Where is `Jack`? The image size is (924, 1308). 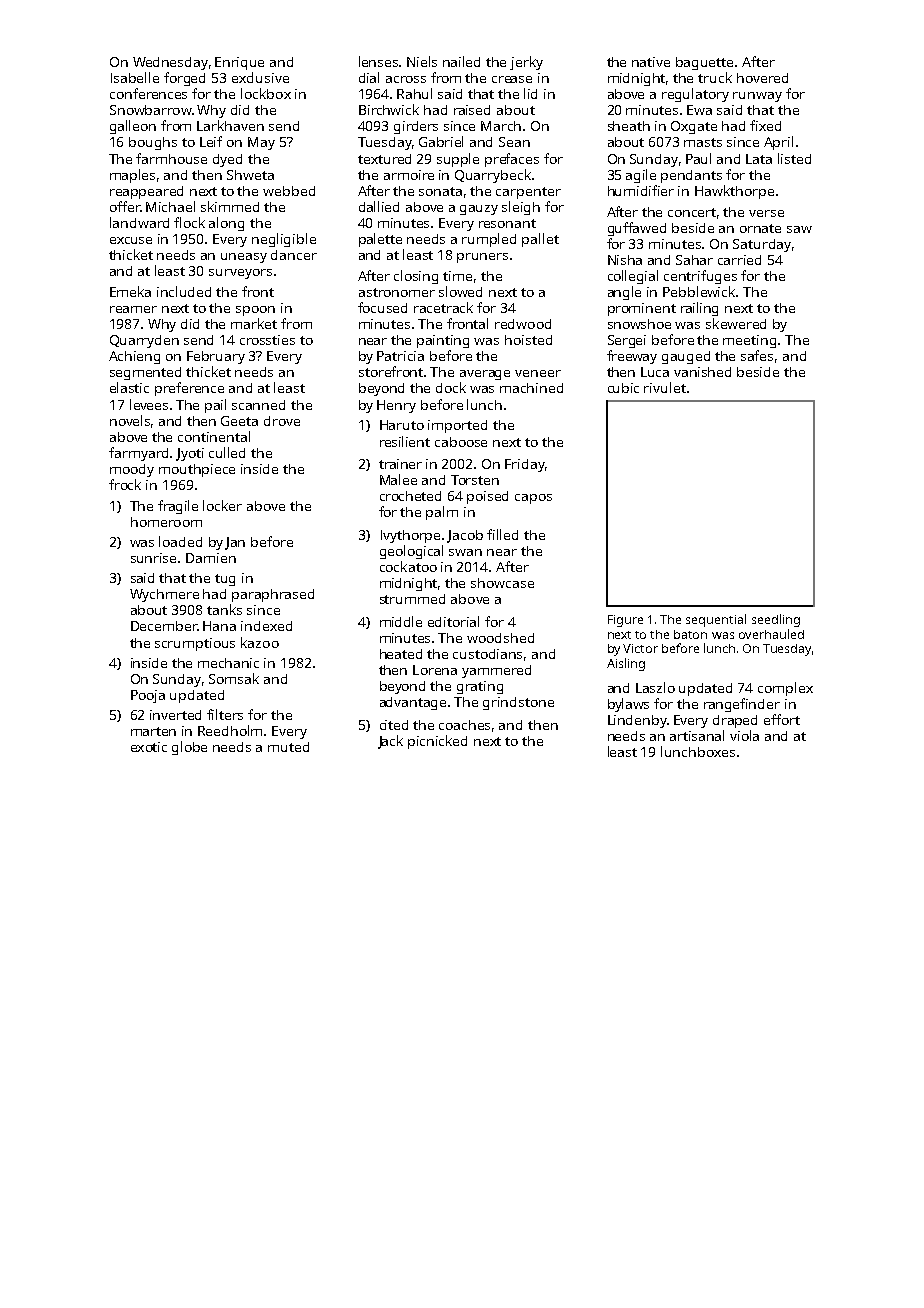
Jack is located at coordinates (390, 742).
